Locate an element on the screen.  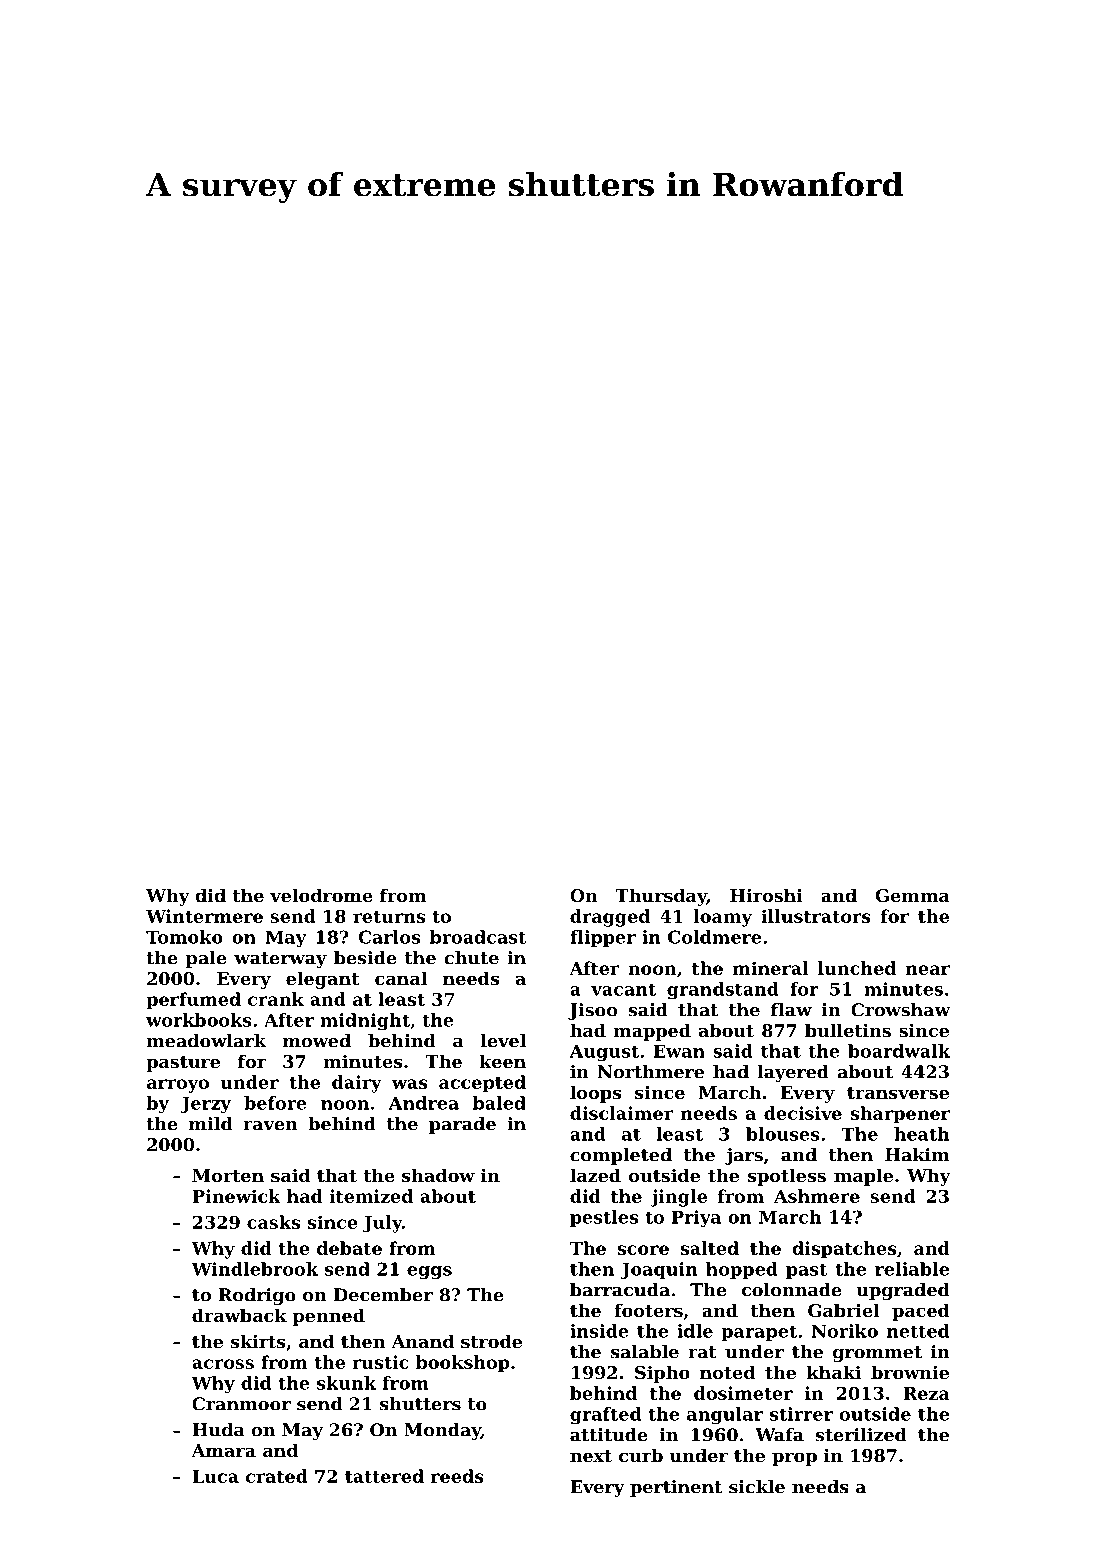
vacant is located at coordinates (623, 989).
